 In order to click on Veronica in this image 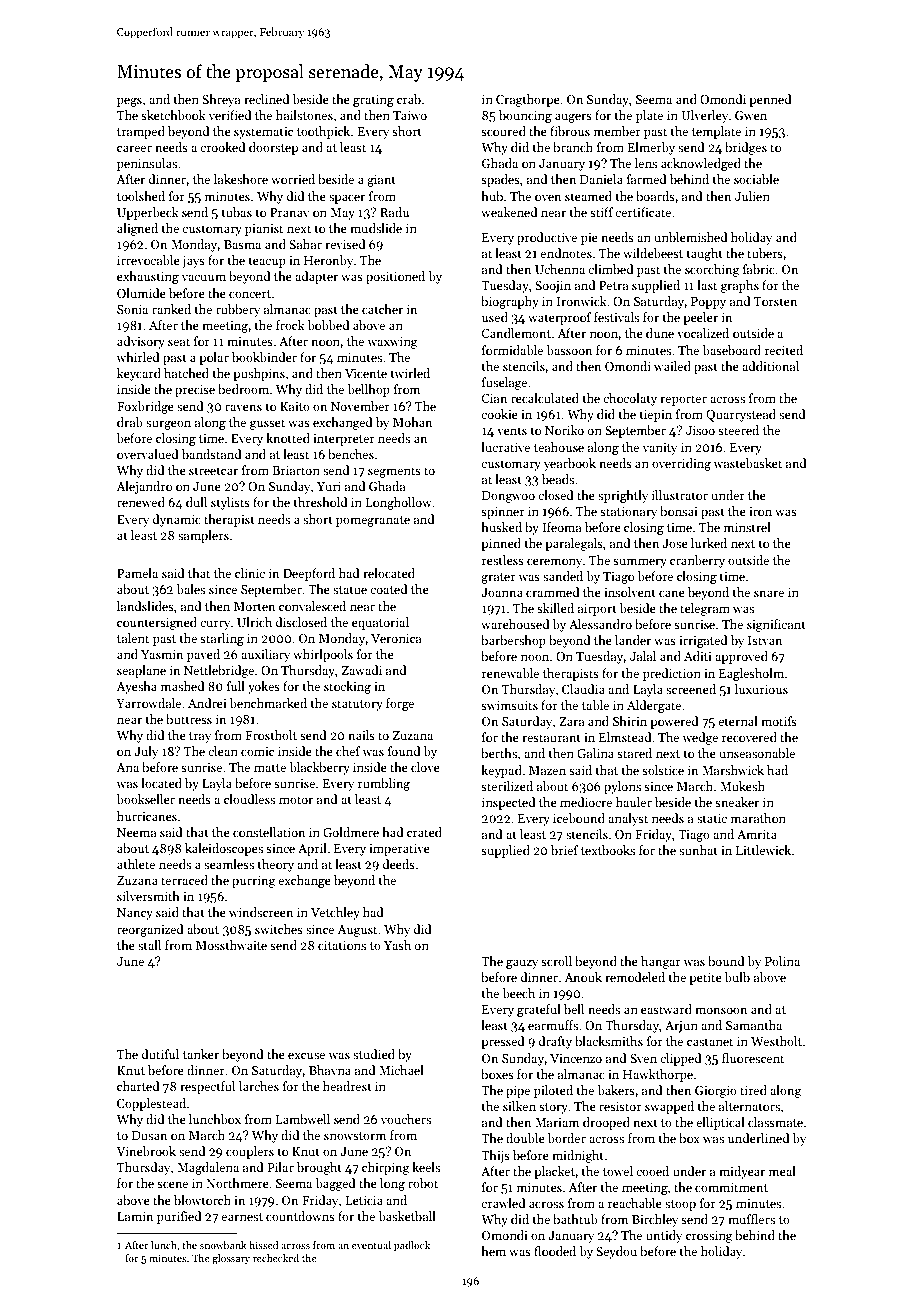, I will do `click(396, 638)`.
